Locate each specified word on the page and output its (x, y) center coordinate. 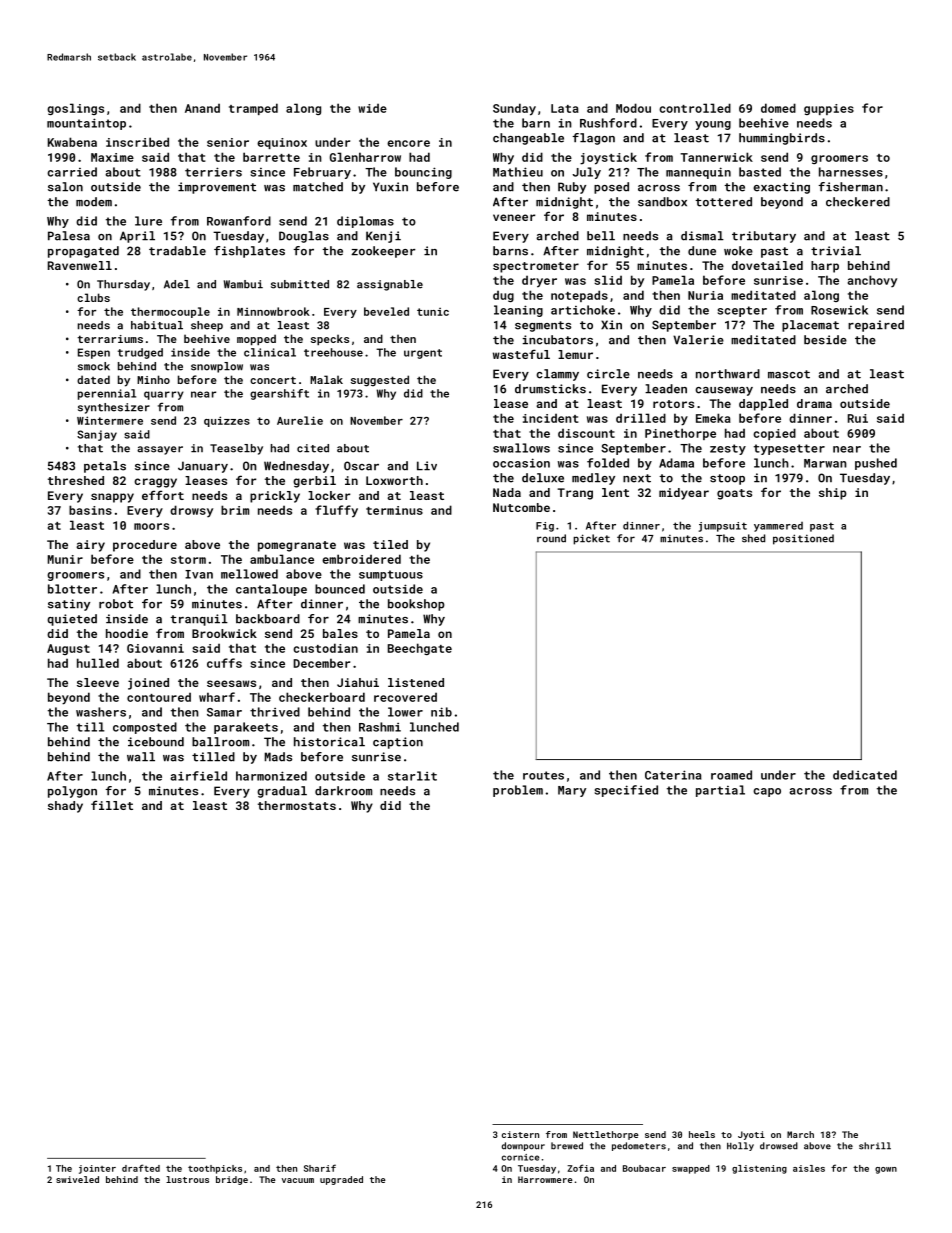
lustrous (187, 1179)
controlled (695, 108)
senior (228, 142)
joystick (608, 158)
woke (738, 251)
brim (235, 510)
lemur (575, 354)
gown (886, 1170)
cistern (520, 1134)
